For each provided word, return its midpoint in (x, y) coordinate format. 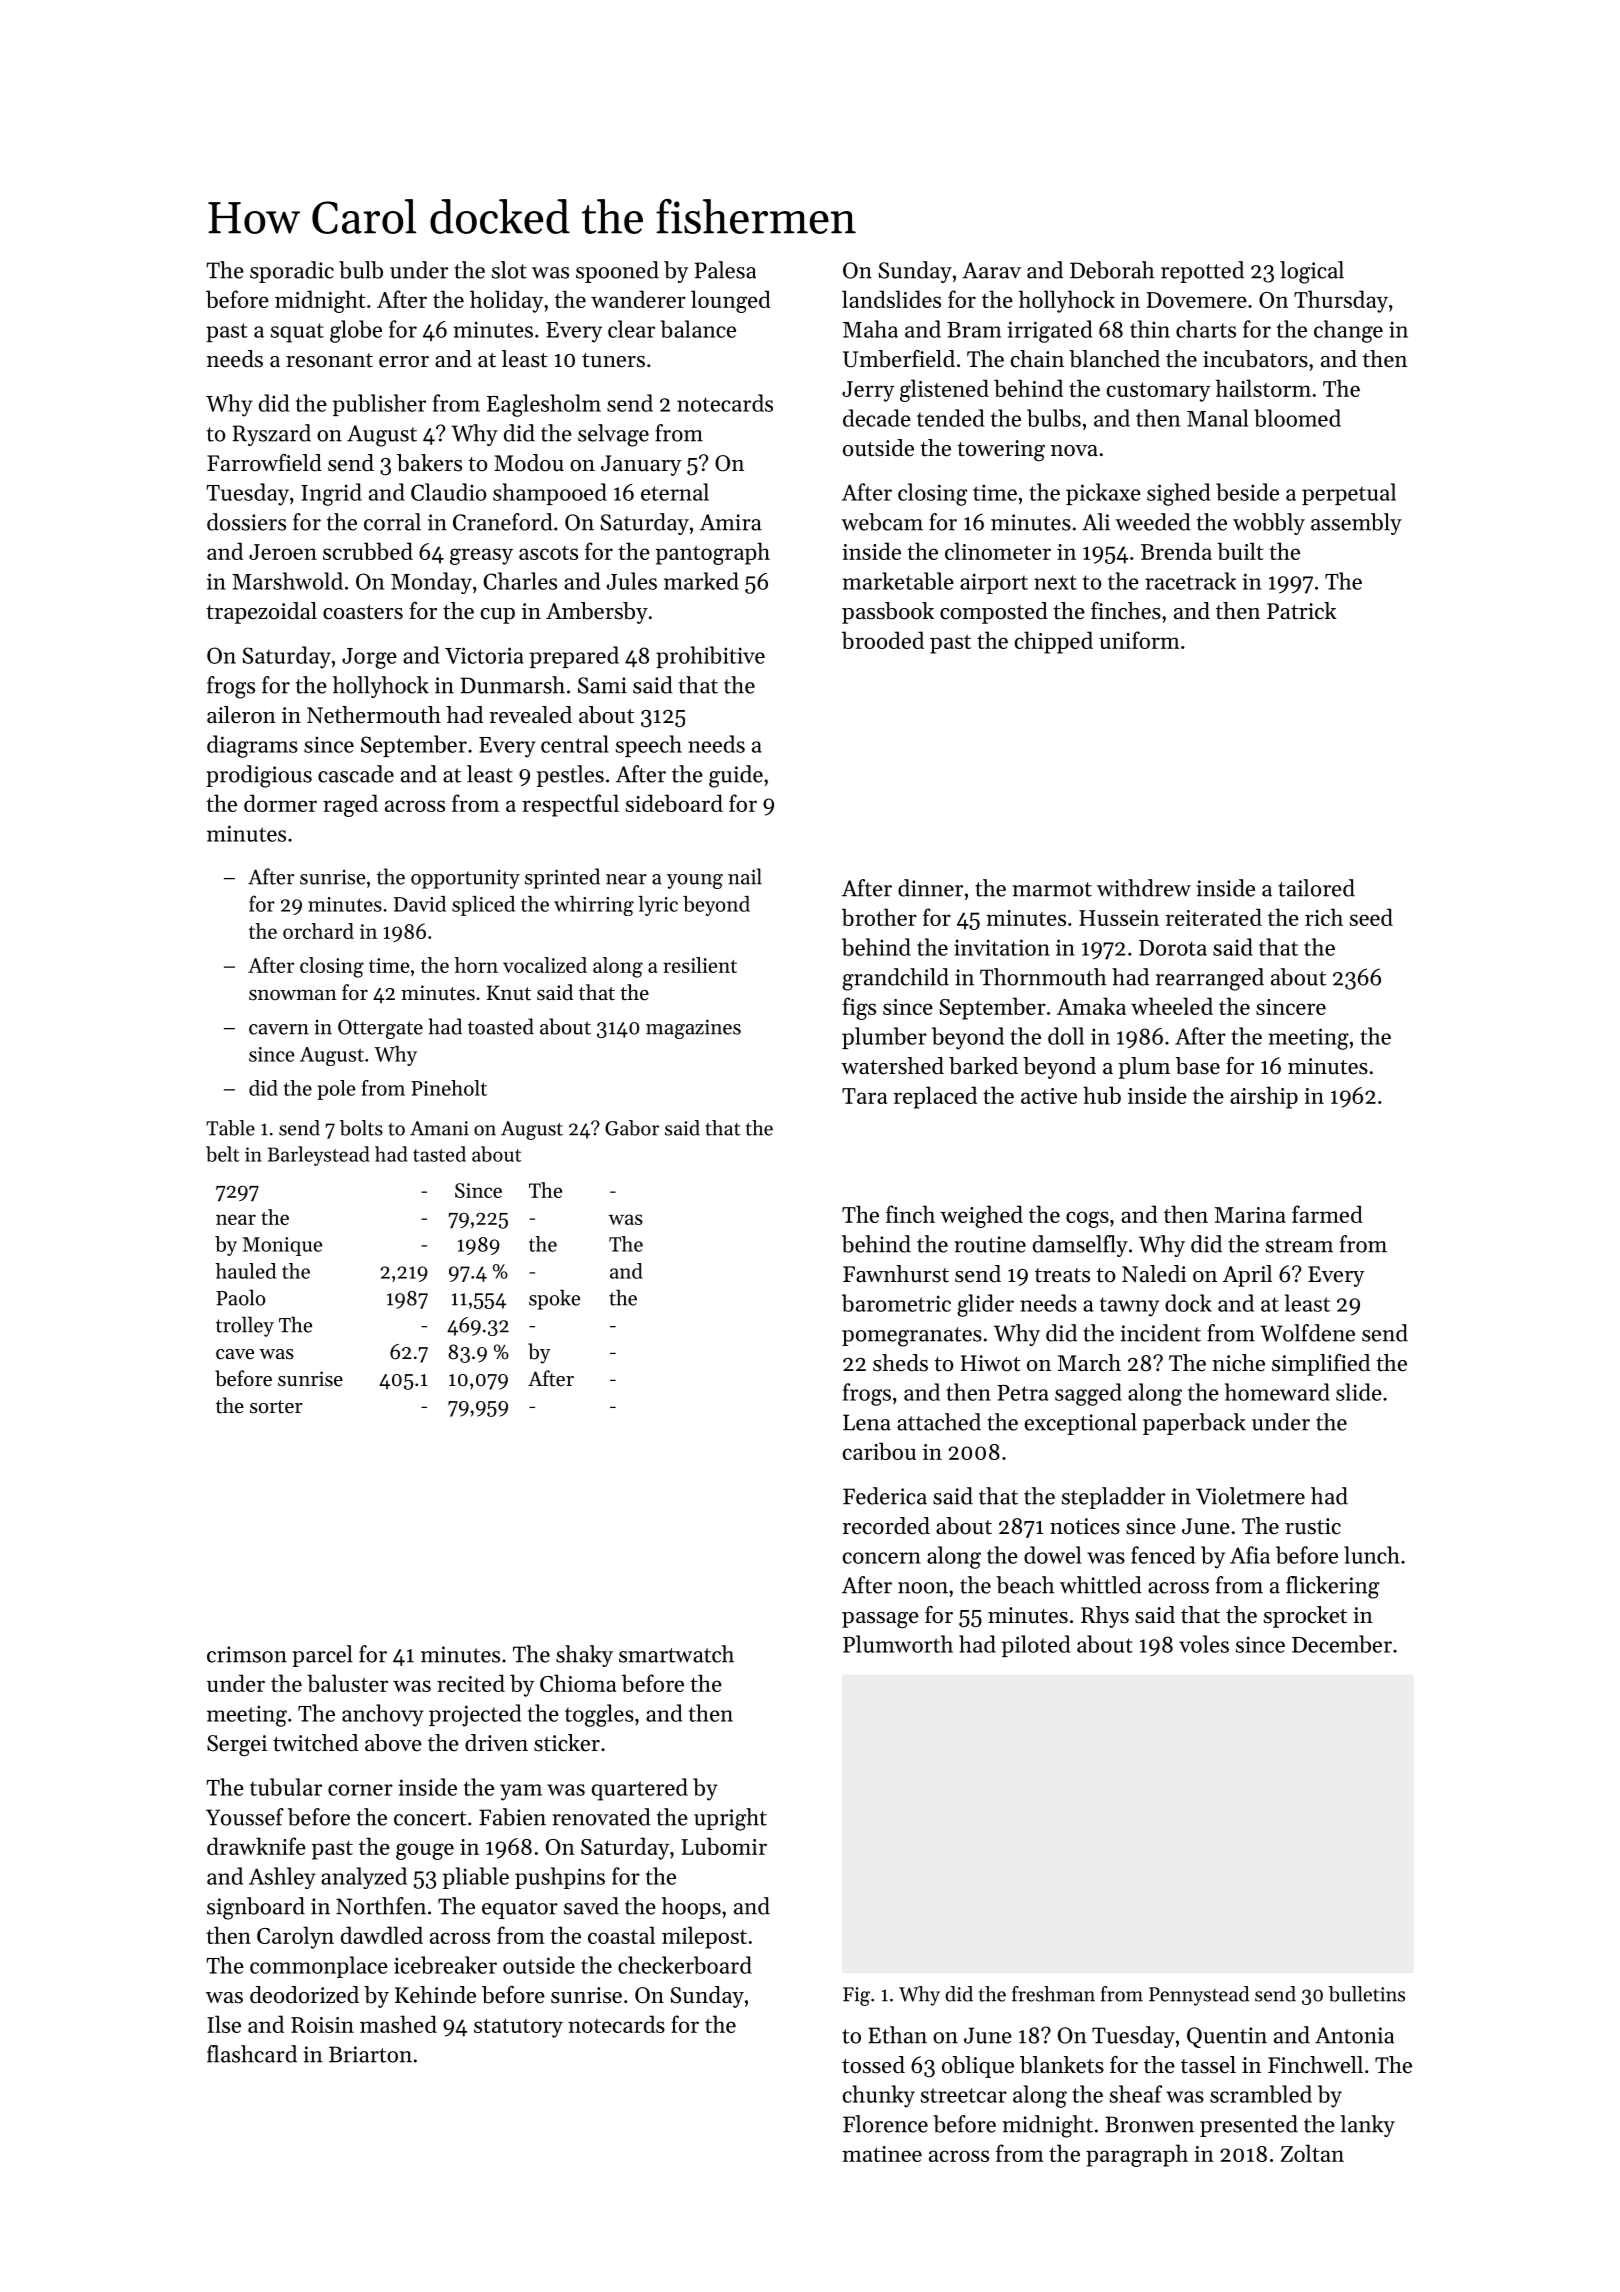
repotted (1202, 272)
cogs (1087, 1219)
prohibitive (710, 657)
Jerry (868, 391)
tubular (286, 1787)
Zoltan (1312, 2153)
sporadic (292, 272)
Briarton (370, 2054)
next (1055, 582)
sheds (900, 1363)
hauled (246, 1271)
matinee (882, 2154)
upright (730, 1819)
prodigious (259, 776)
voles (1204, 1644)
